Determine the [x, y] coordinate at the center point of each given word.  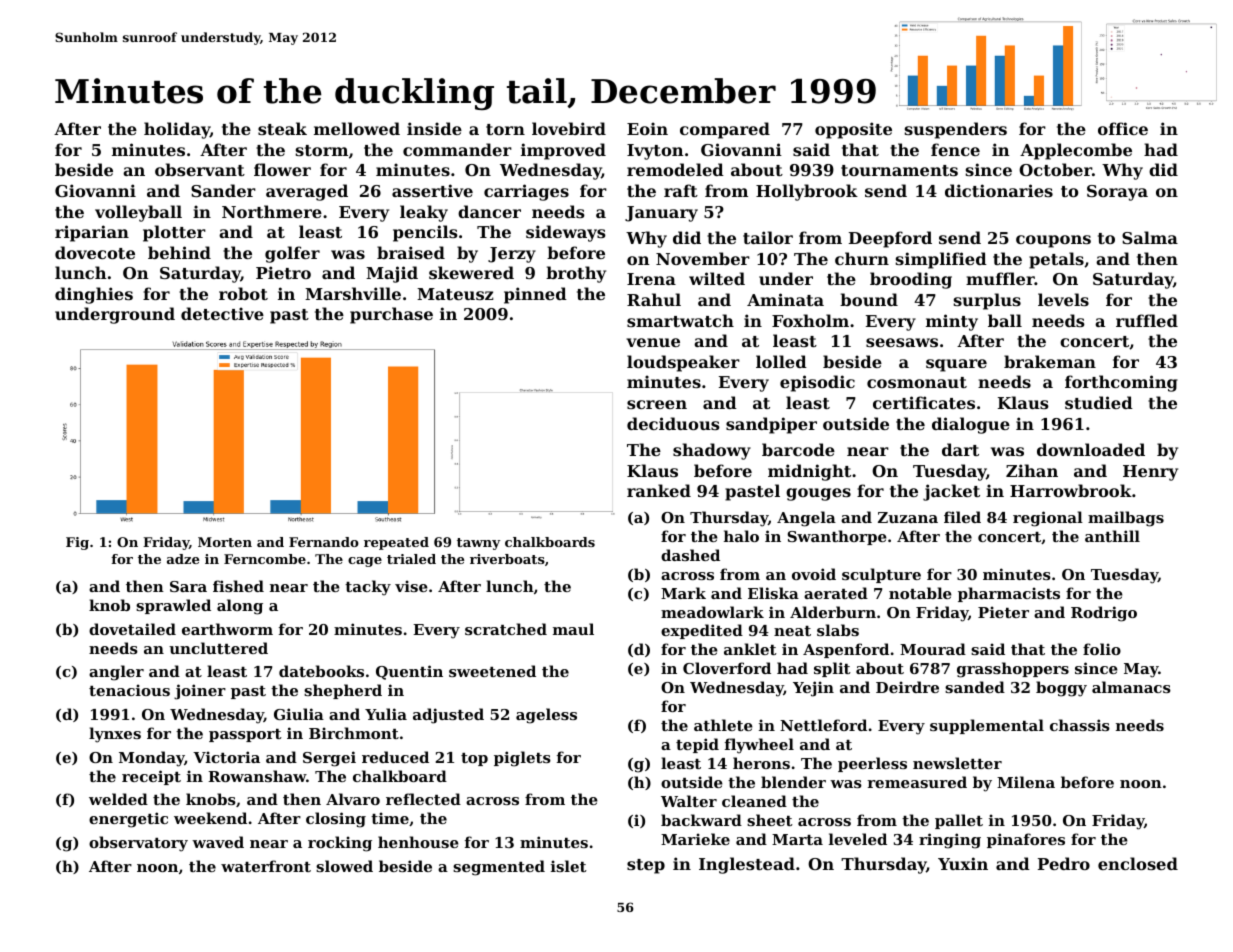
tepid [697, 745]
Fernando [324, 542]
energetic [128, 820]
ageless [546, 716]
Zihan [1032, 470]
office [1123, 128]
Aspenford [846, 650]
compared [725, 130]
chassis [1080, 725]
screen [657, 404]
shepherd [343, 691]
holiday [177, 130]
